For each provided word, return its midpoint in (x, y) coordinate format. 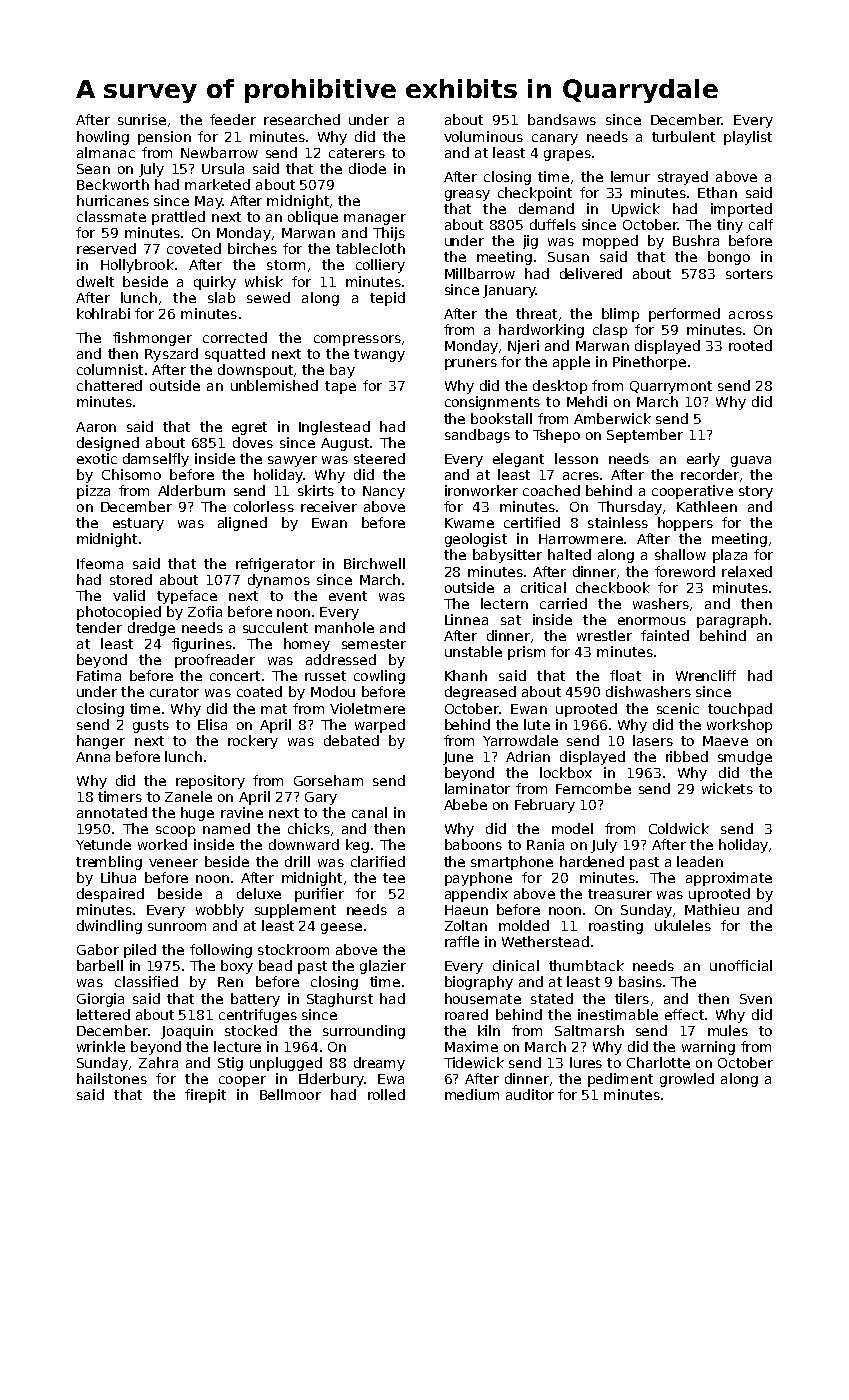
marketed (217, 184)
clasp (610, 331)
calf (761, 224)
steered (379, 458)
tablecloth (370, 248)
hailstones (112, 1078)
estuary (138, 524)
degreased (480, 693)
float (625, 675)
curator (174, 692)
